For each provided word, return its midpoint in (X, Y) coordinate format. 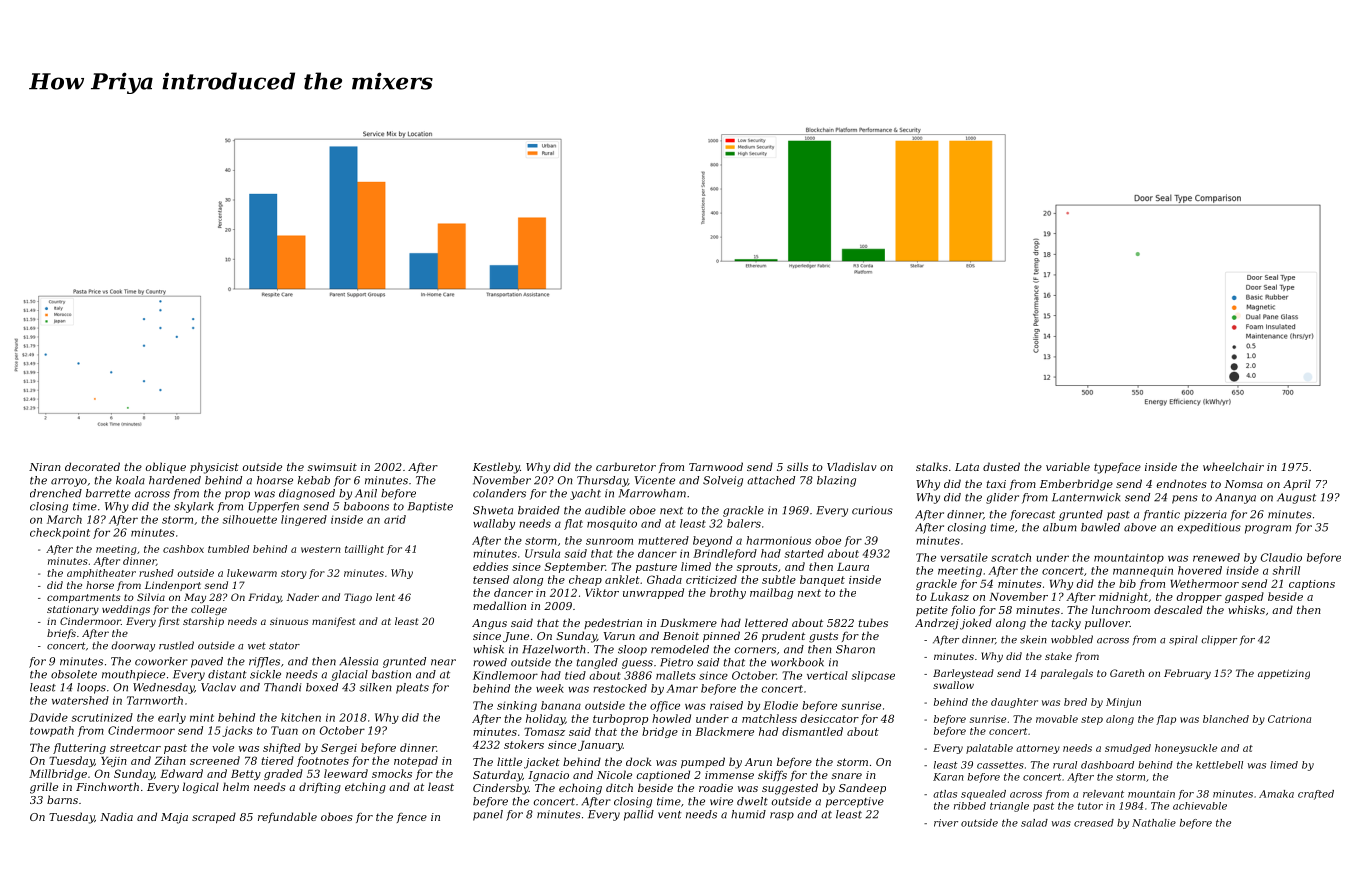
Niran (45, 467)
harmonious (778, 540)
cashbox (183, 549)
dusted (1001, 466)
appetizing (1284, 674)
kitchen (301, 717)
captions (1312, 585)
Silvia (151, 597)
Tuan (284, 730)
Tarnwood (716, 466)
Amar (682, 688)
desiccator (829, 718)
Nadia (116, 816)
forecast (1032, 515)
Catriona (1289, 719)
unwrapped (653, 593)
